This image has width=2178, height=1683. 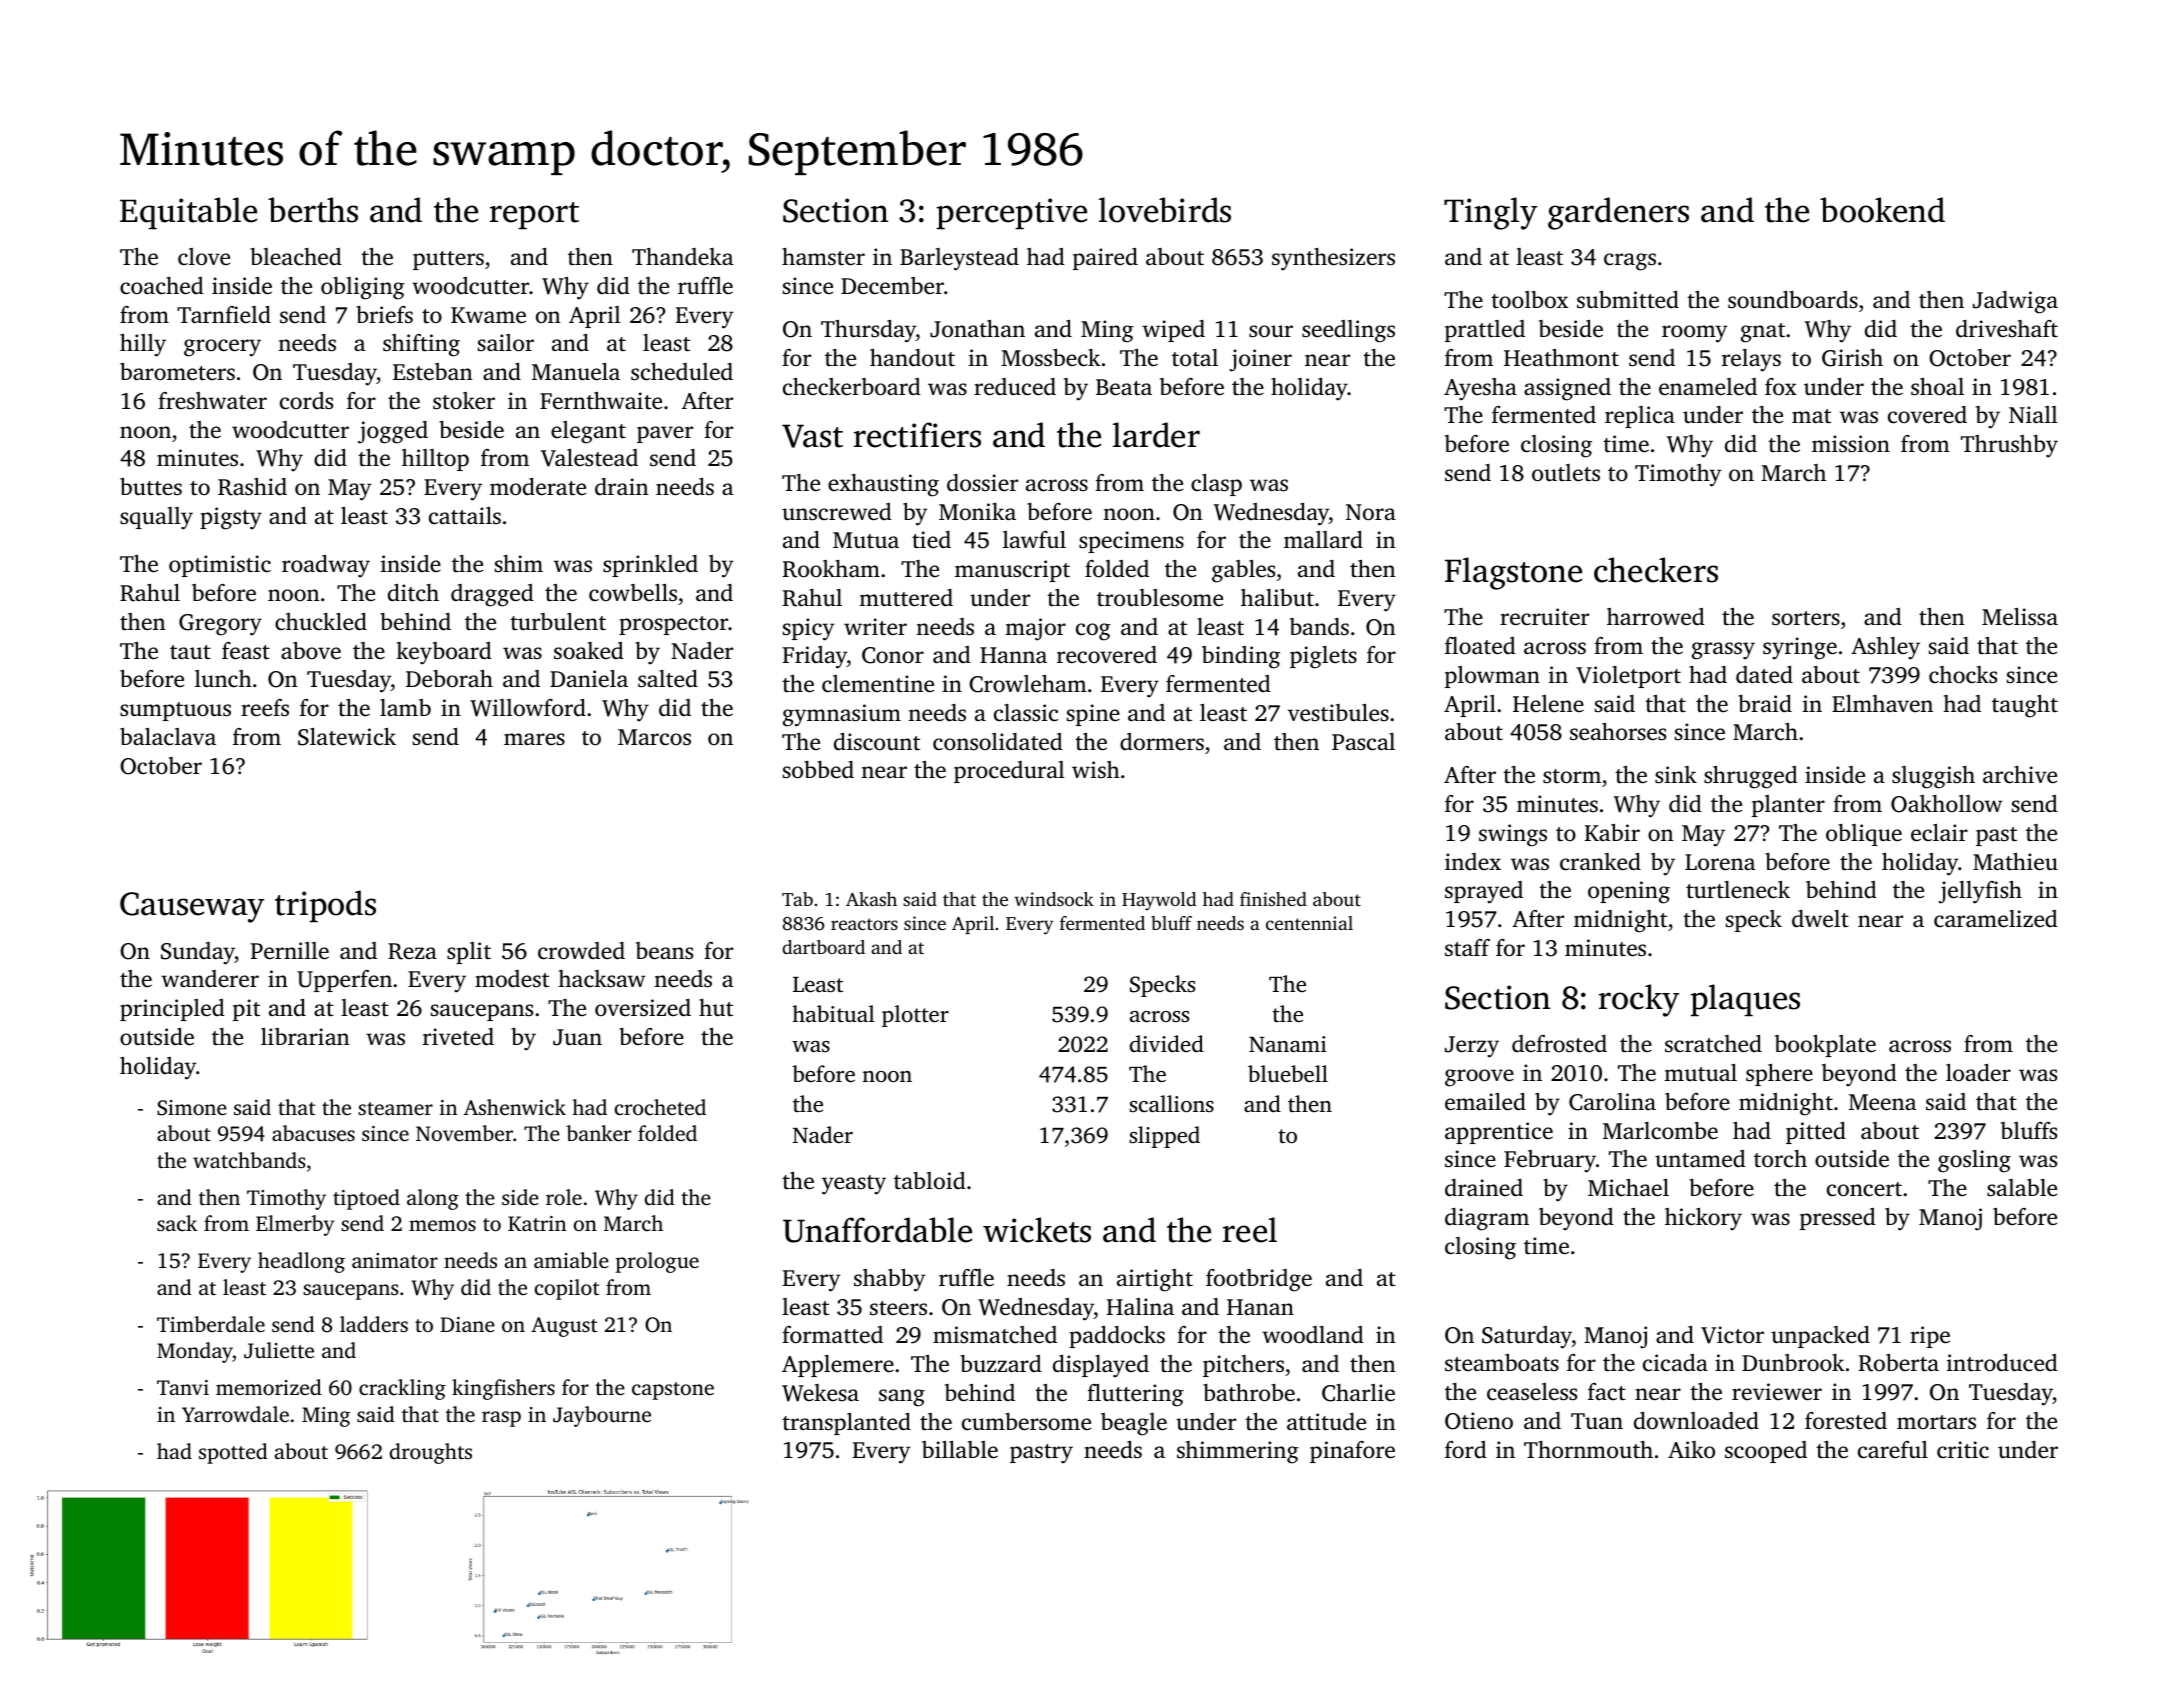 I want to click on berths, so click(x=313, y=210).
